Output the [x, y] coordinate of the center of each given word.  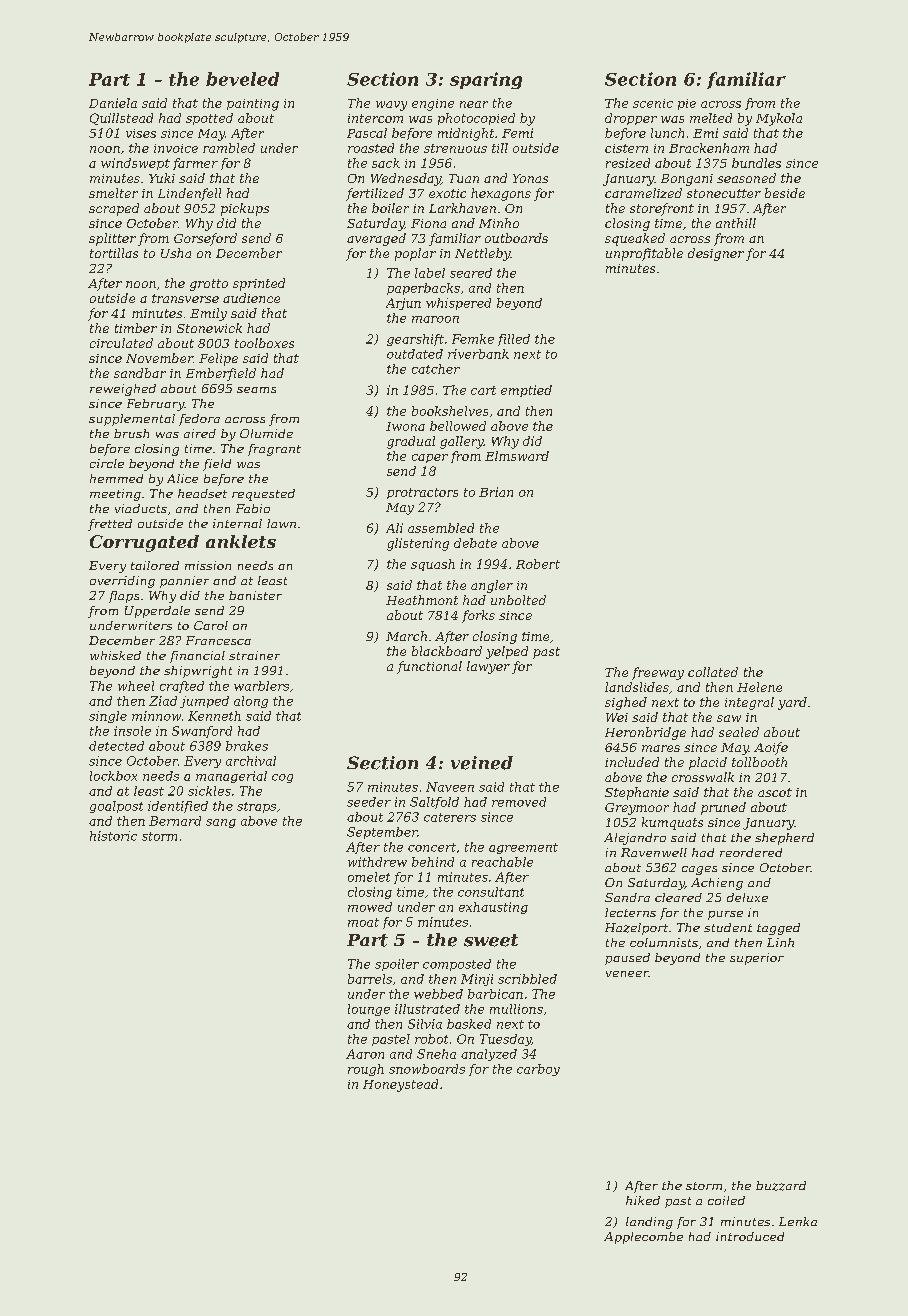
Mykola [779, 119]
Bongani [687, 180]
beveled [242, 79]
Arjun [403, 304]
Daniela [113, 103]
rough [366, 1070]
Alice [182, 478]
